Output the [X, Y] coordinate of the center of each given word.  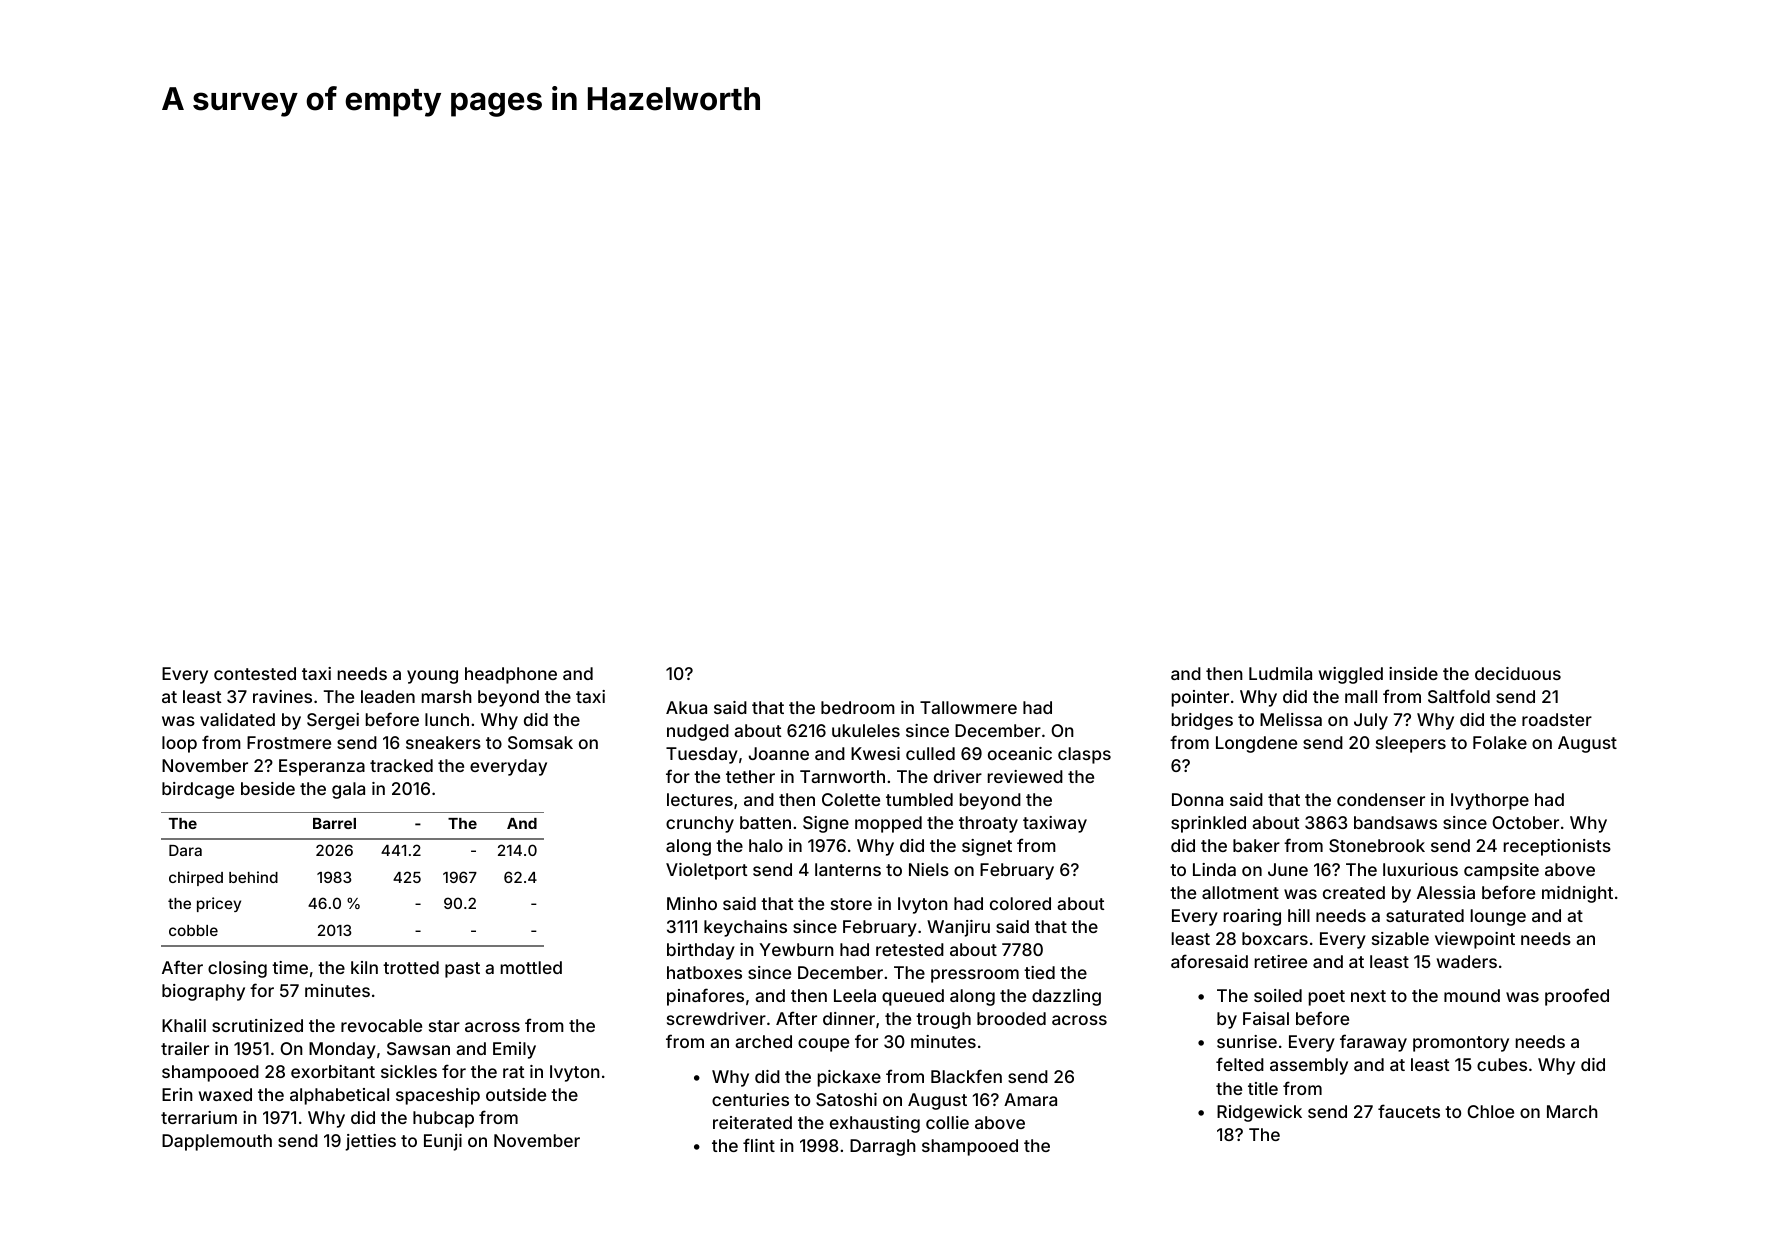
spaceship [438, 1096]
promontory [1461, 1044]
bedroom [858, 707]
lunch [447, 719]
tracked [401, 765]
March [1572, 1111]
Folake [1500, 742]
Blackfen [966, 1076]
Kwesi [875, 753]
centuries [750, 1099]
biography [203, 992]
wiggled [1351, 675]
